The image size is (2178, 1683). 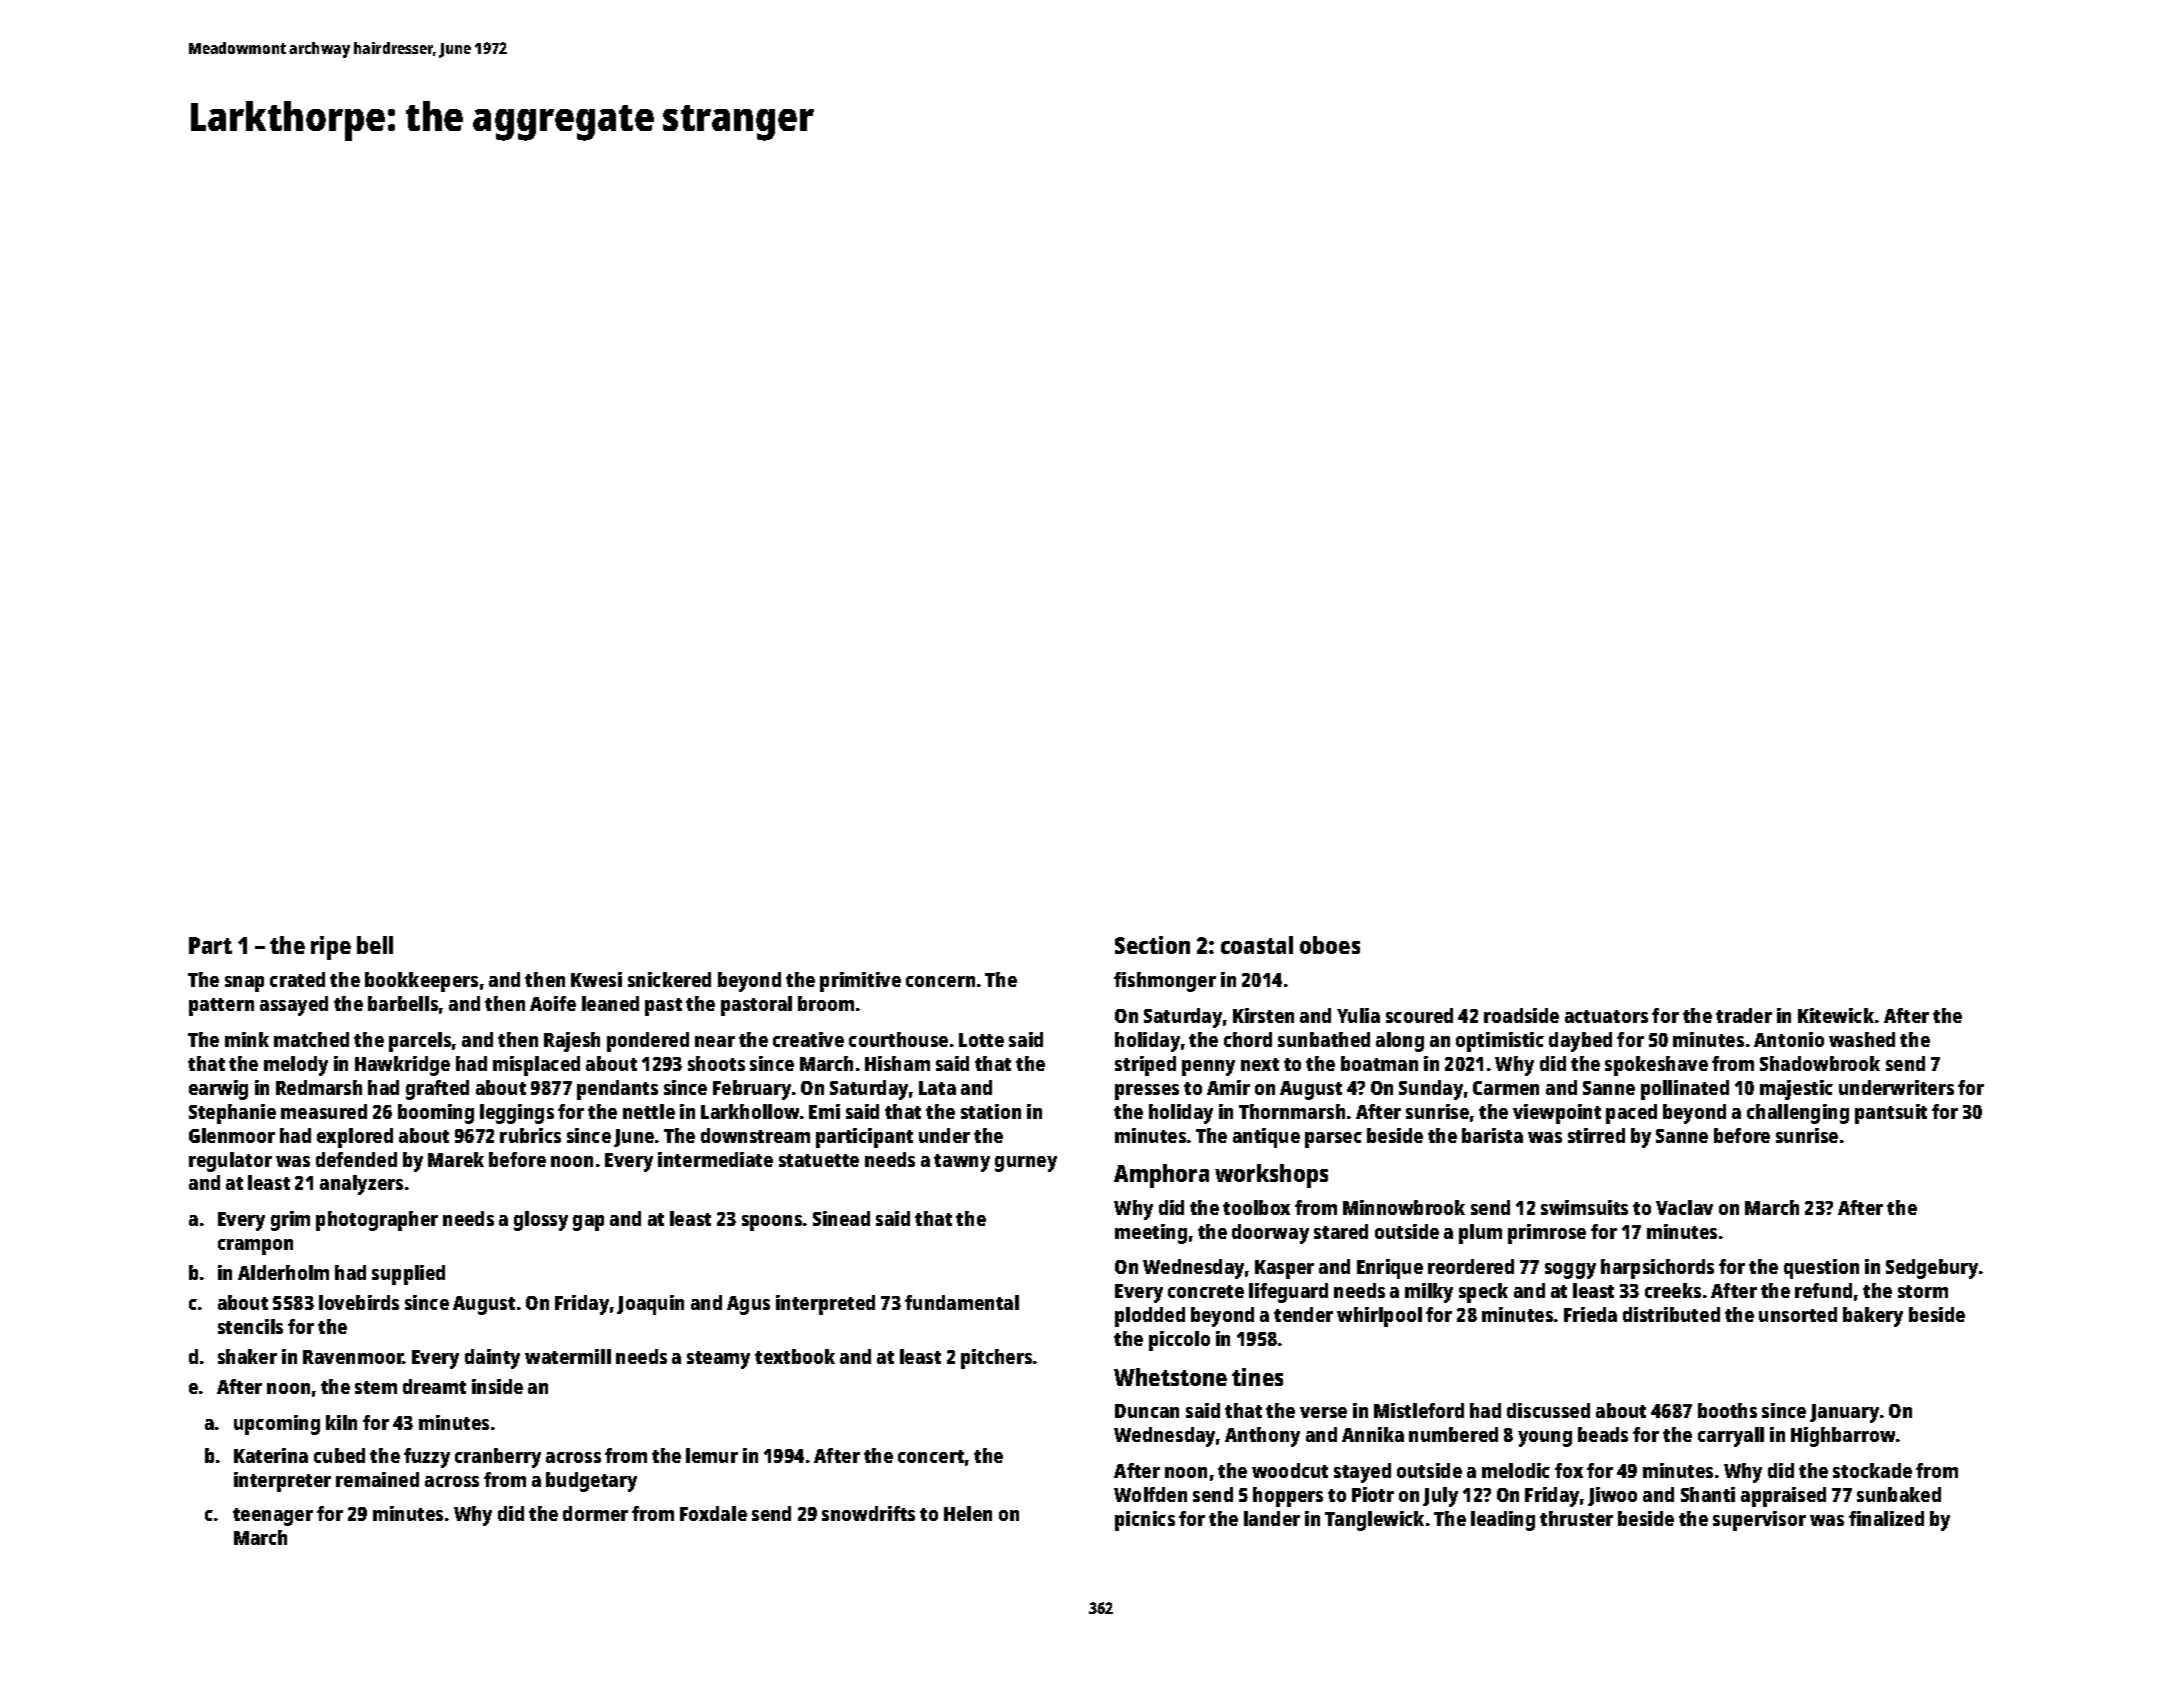 What do you see at coordinates (1257, 945) in the page?
I see `coastal` at bounding box center [1257, 945].
